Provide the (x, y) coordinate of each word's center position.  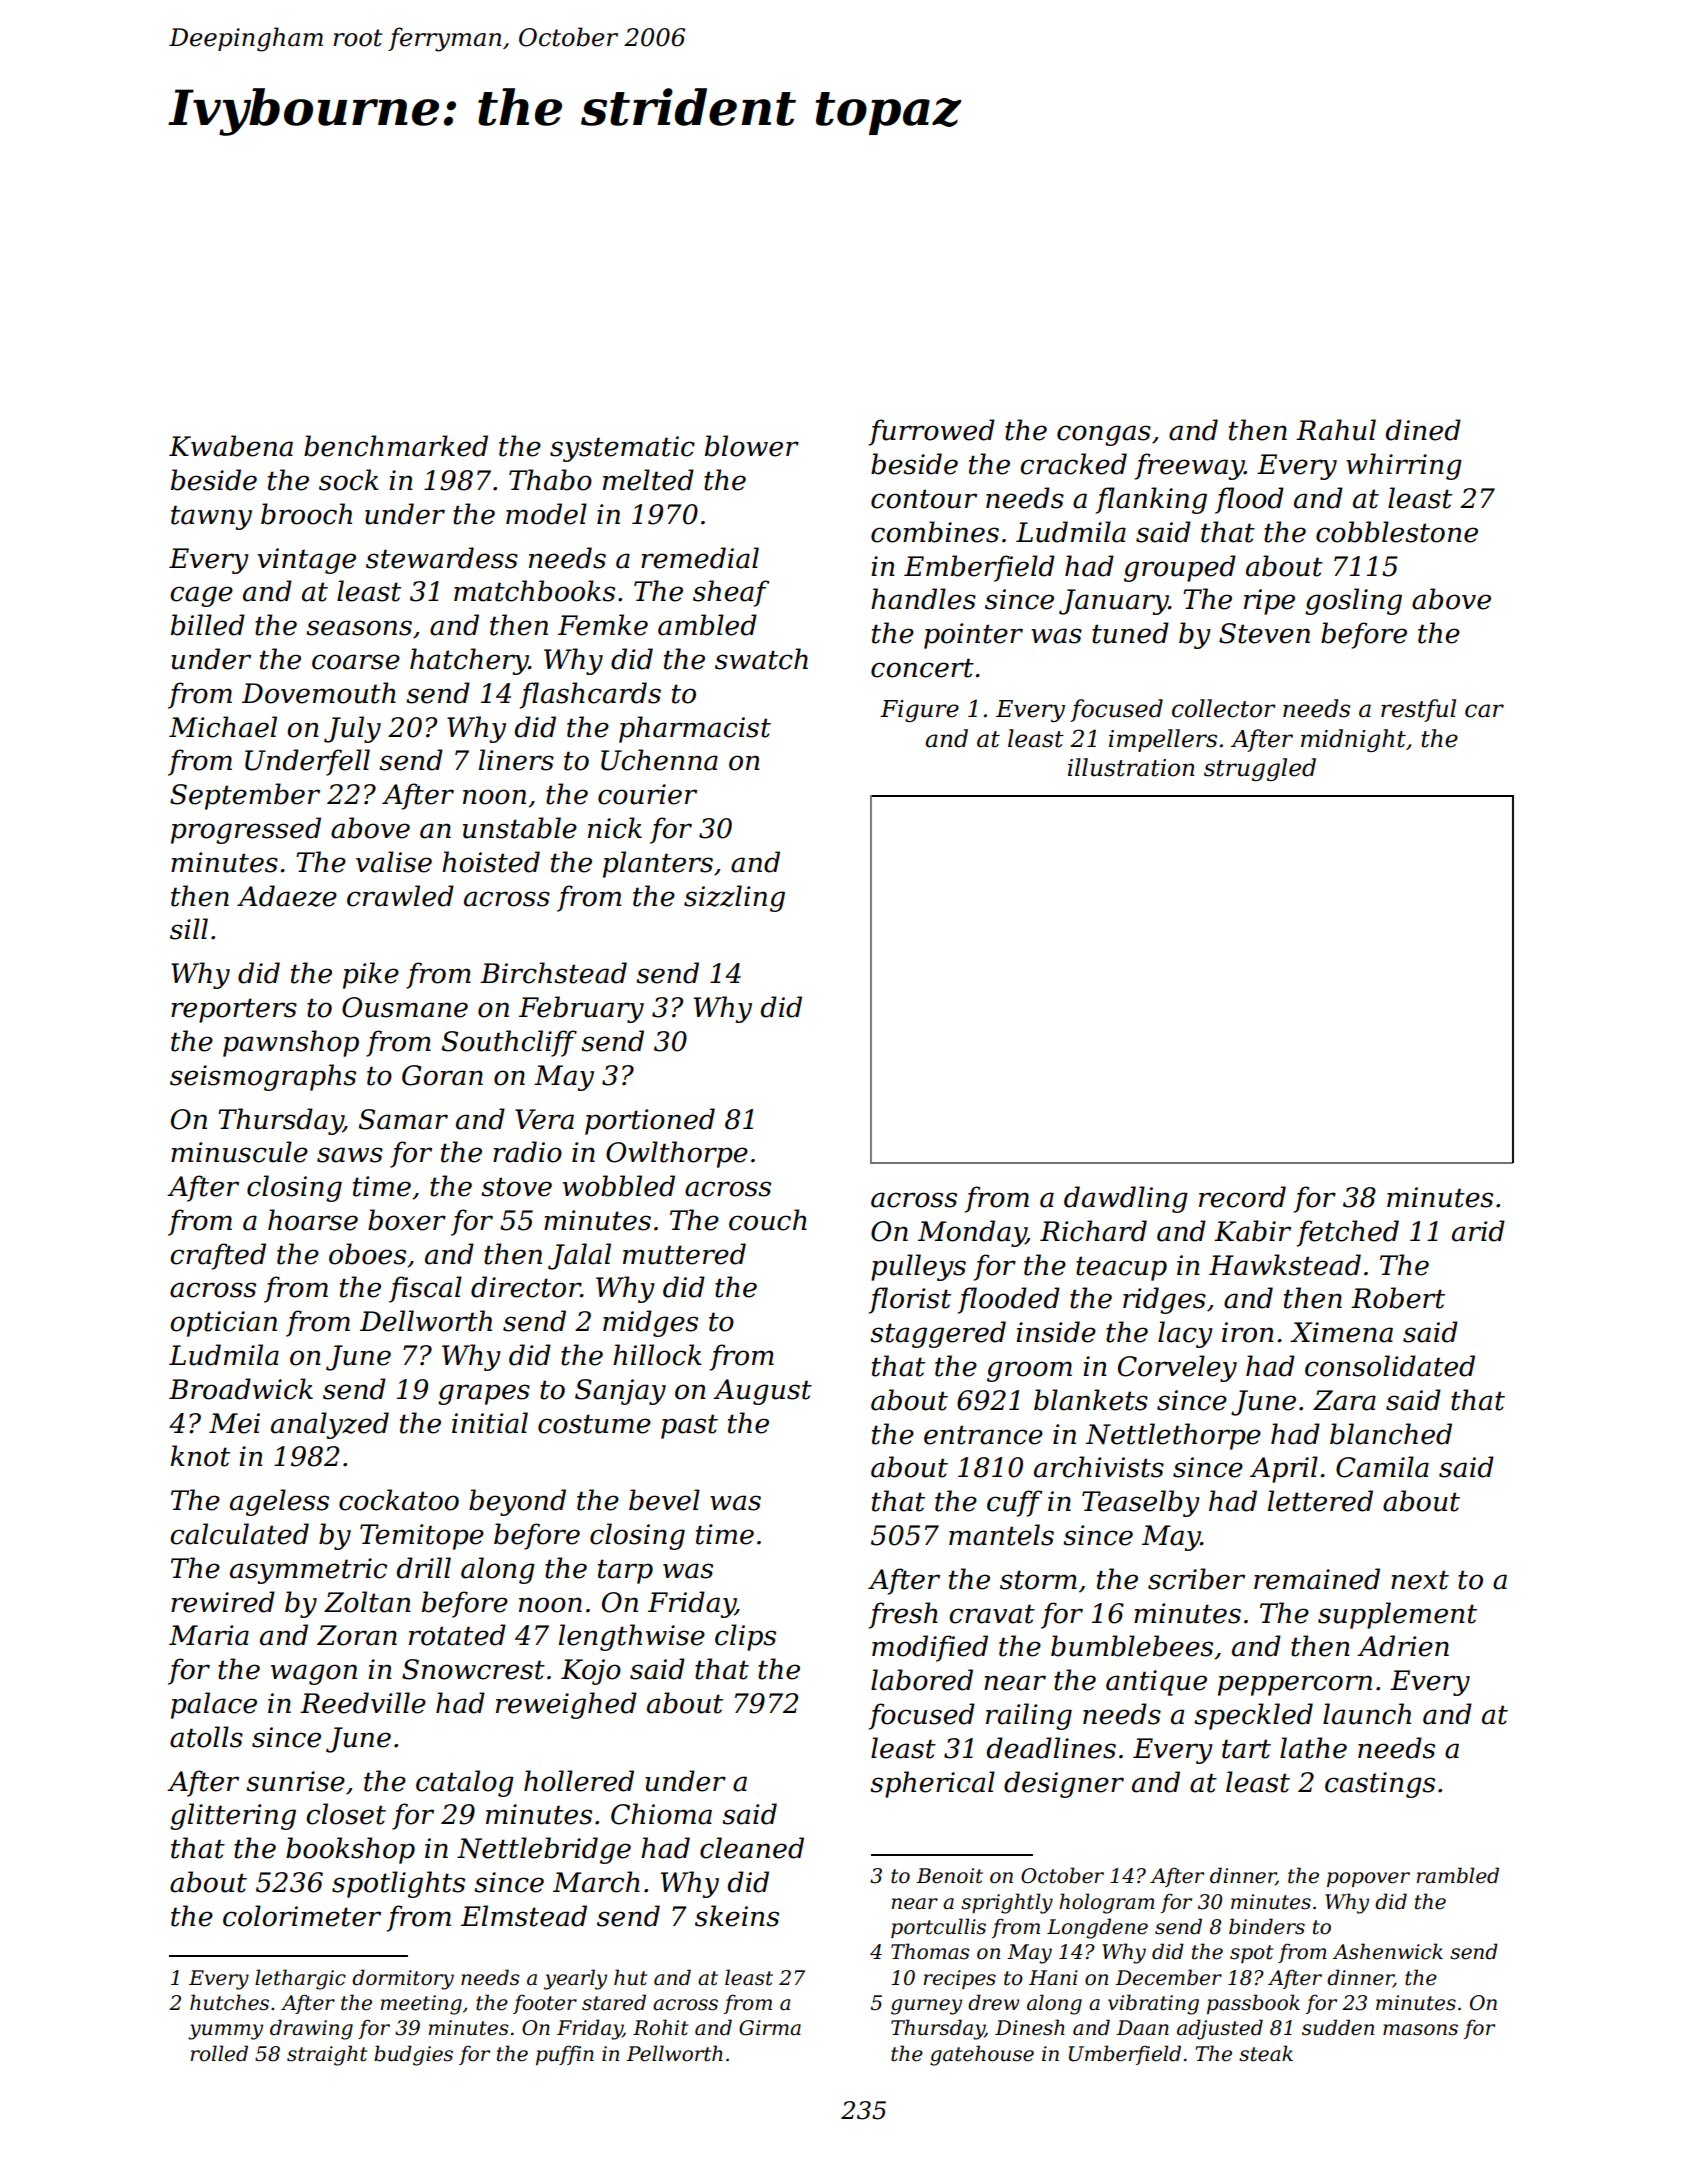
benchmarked (396, 446)
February (581, 1009)
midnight (1353, 740)
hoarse (313, 1220)
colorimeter (302, 1916)
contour (924, 499)
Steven (1264, 633)
